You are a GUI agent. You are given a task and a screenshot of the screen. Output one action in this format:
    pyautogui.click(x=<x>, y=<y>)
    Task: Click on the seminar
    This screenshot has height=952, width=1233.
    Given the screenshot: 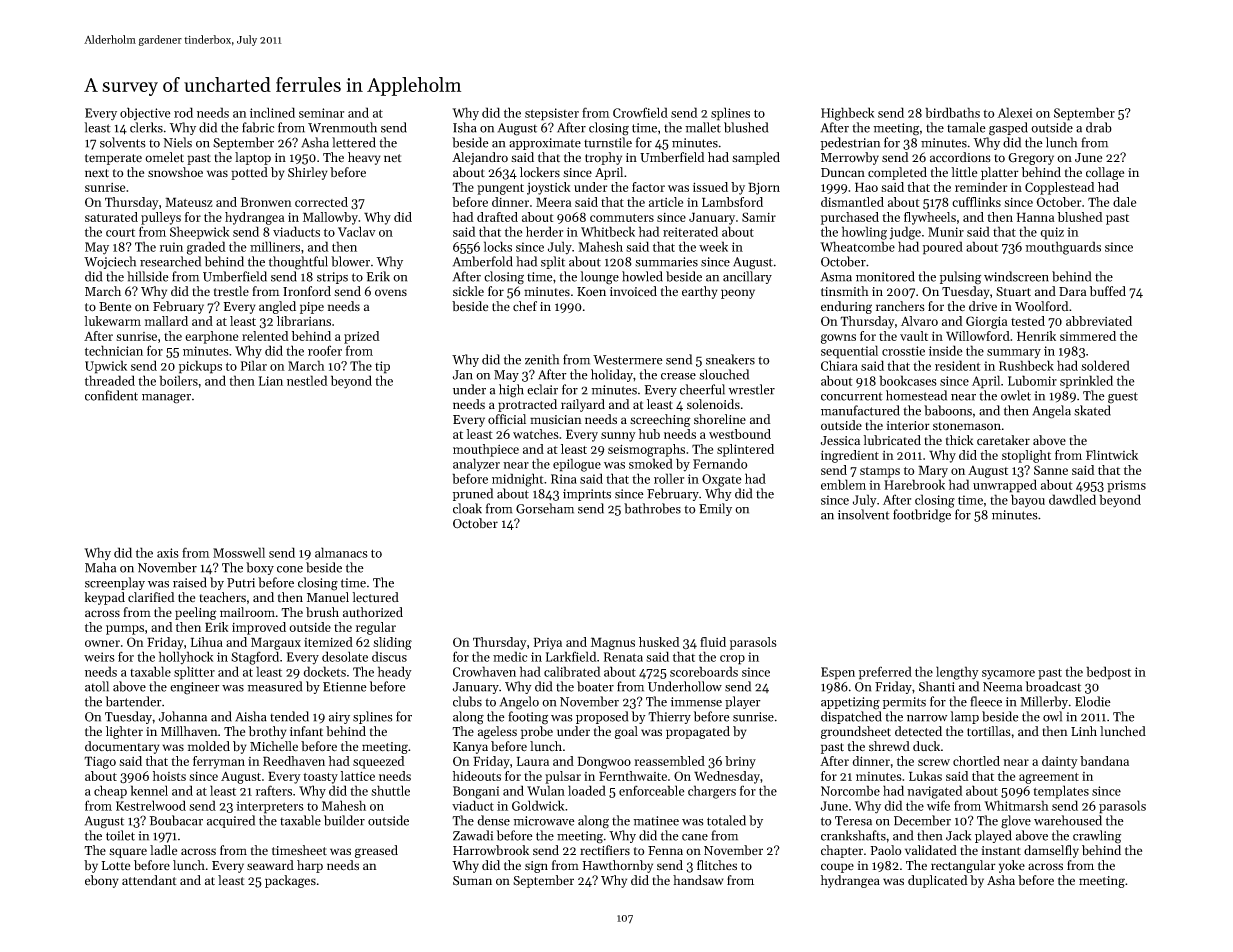 What is the action you would take?
    pyautogui.click(x=321, y=113)
